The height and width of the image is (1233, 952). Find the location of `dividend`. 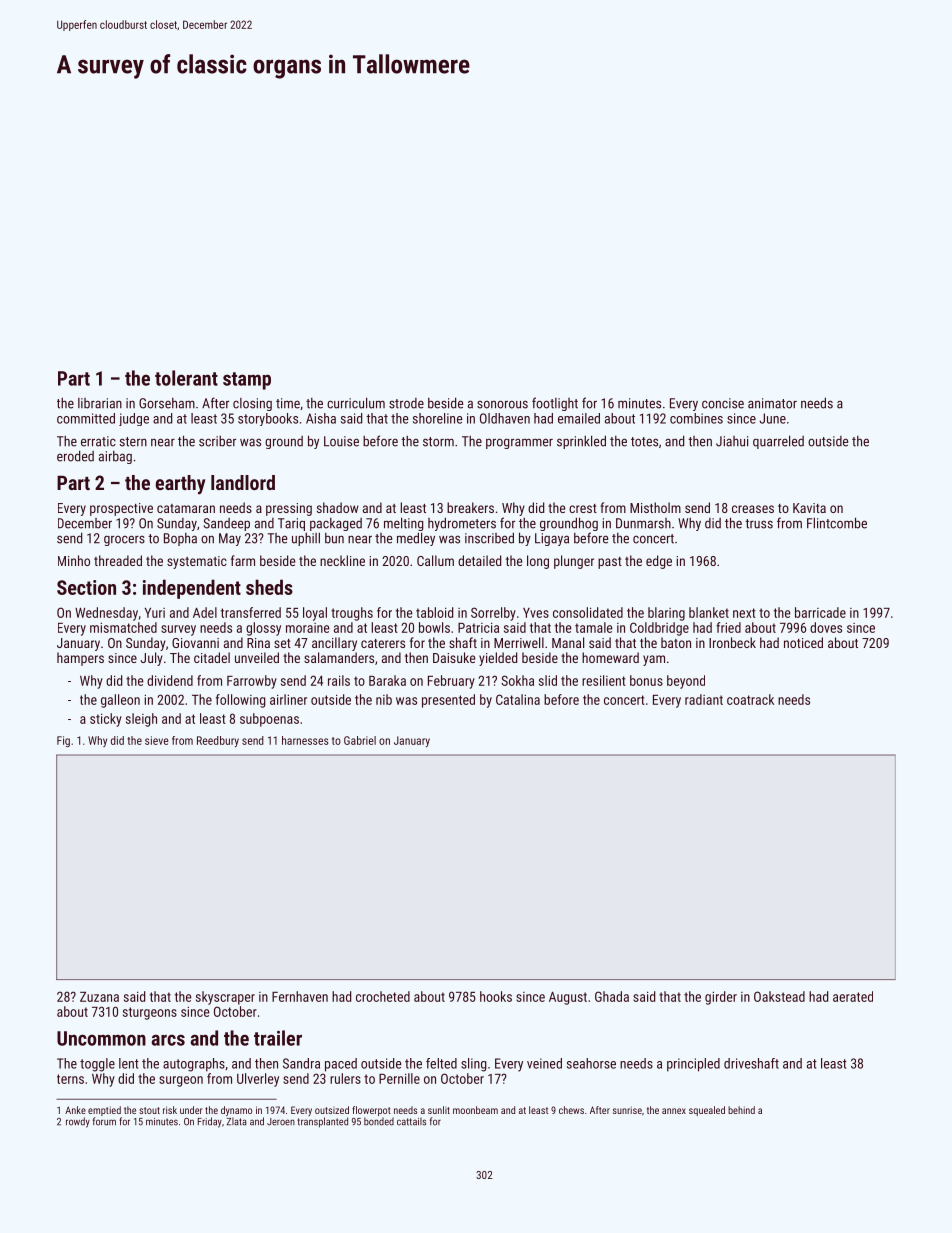

dividend is located at coordinates (170, 680).
